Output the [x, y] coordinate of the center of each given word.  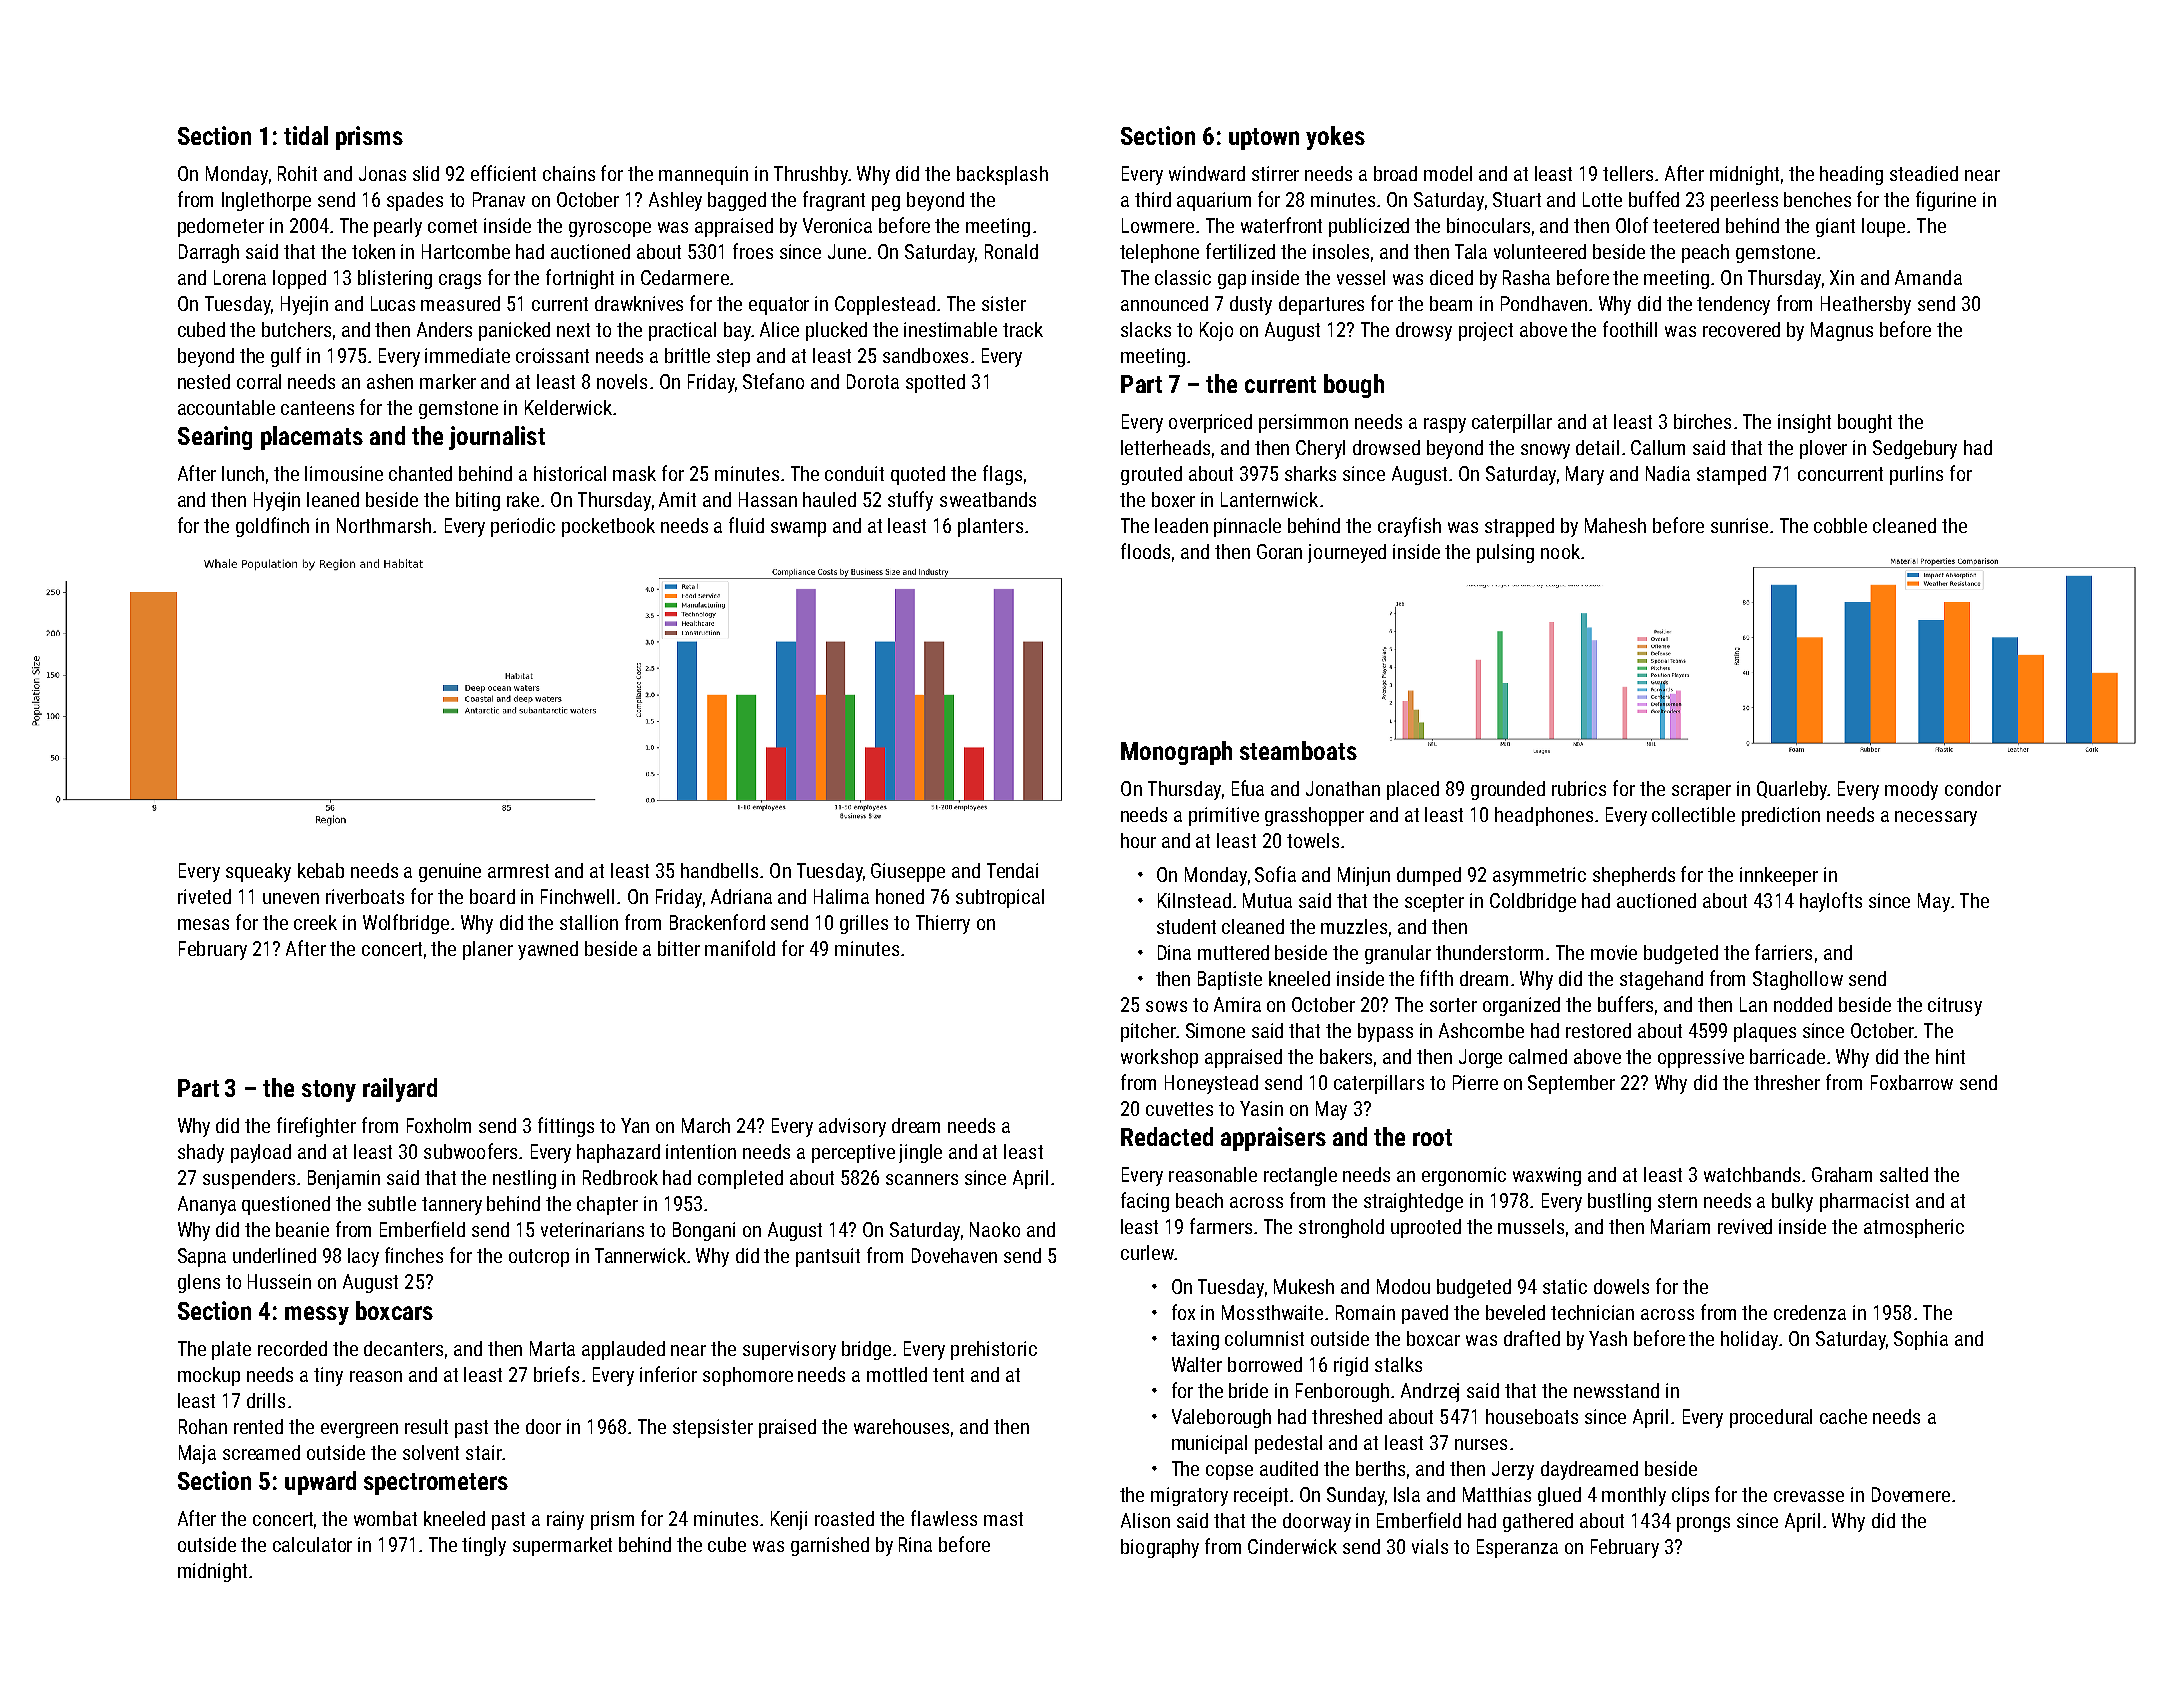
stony [329, 1091]
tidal [306, 135]
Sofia [1275, 874]
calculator [312, 1544]
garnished [830, 1546]
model [1448, 173]
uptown [1264, 139]
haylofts [1831, 902]
